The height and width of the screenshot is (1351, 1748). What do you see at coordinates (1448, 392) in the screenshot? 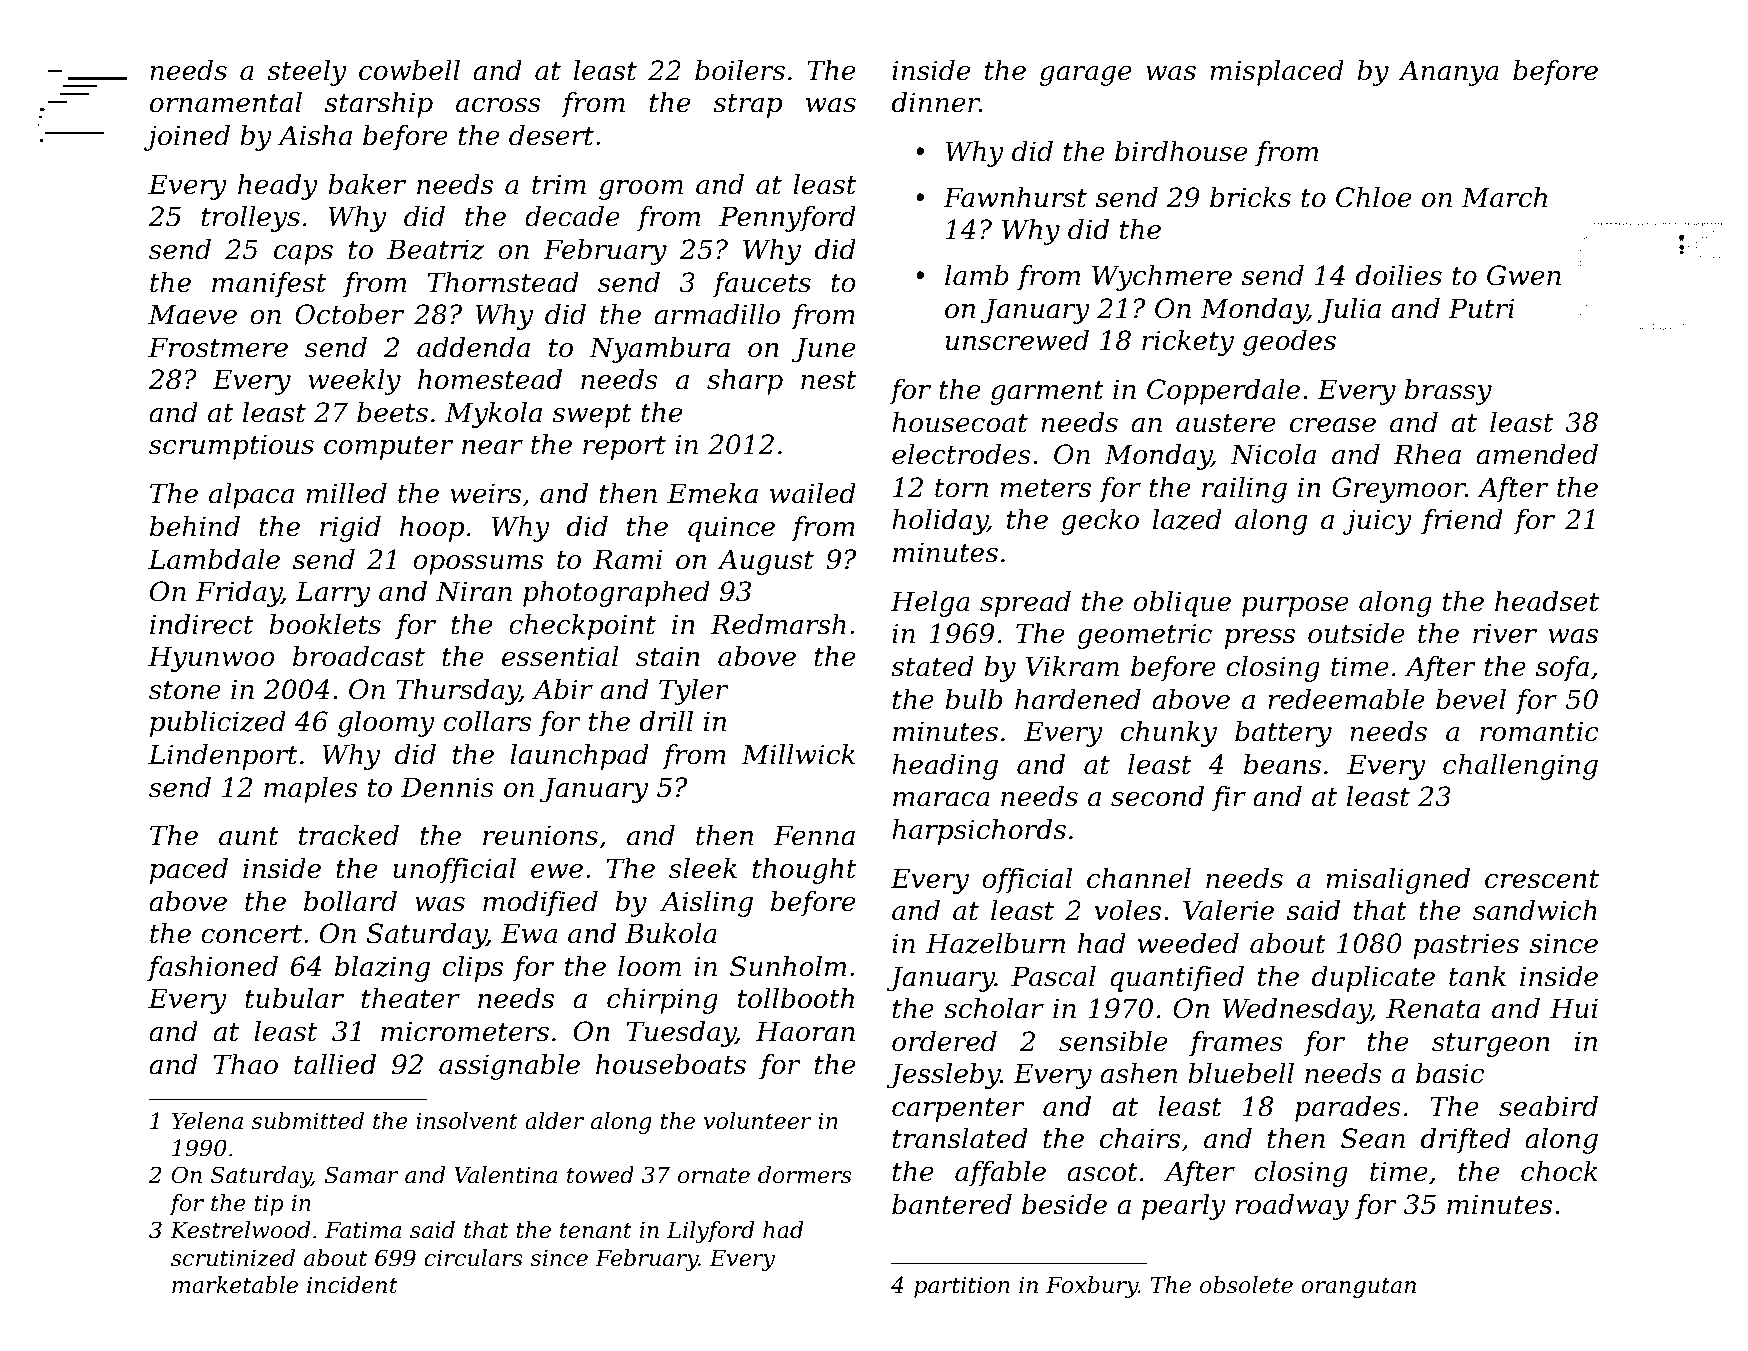
I see `brassy` at bounding box center [1448, 392].
